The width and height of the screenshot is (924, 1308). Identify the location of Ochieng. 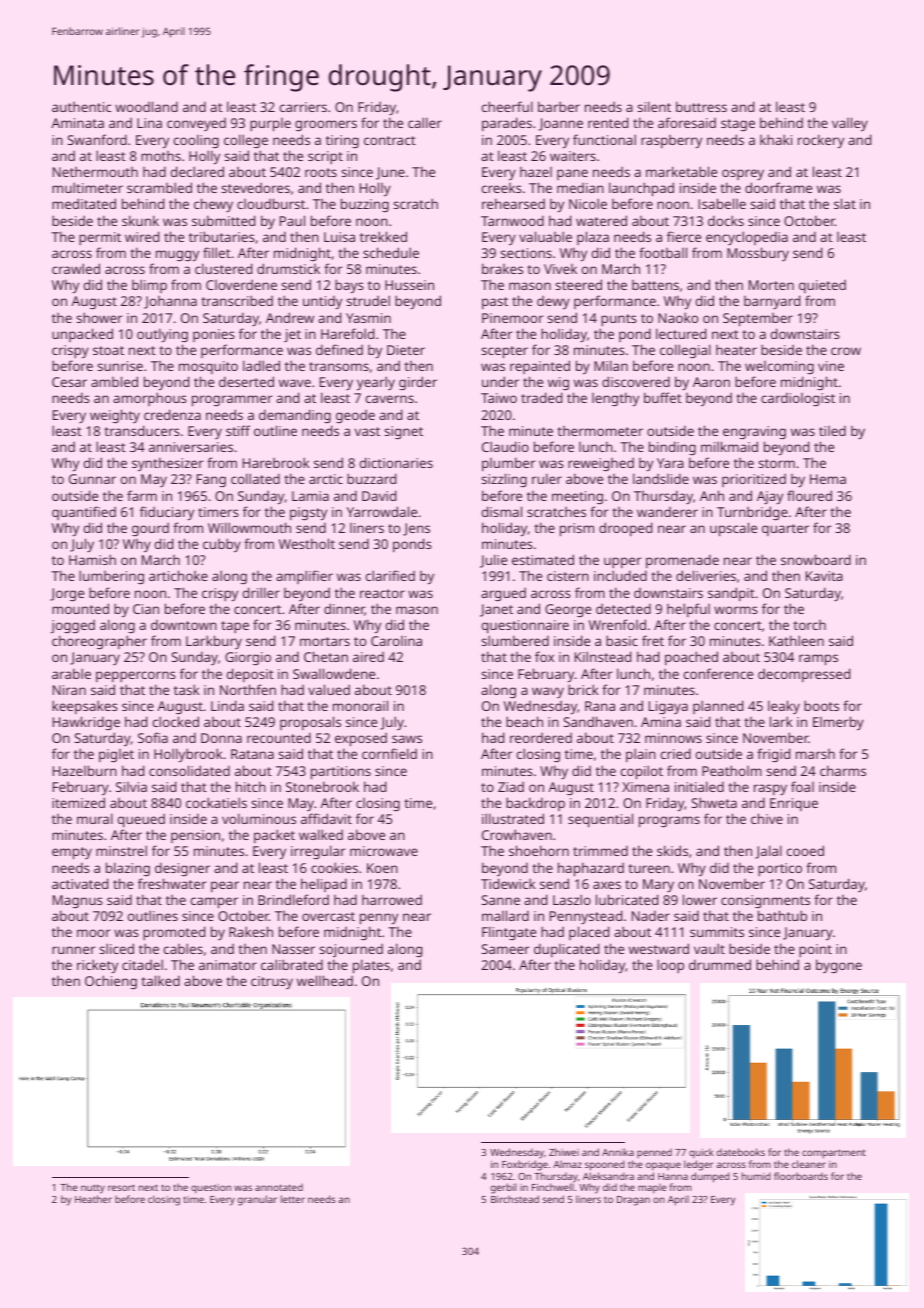
(111, 982).
